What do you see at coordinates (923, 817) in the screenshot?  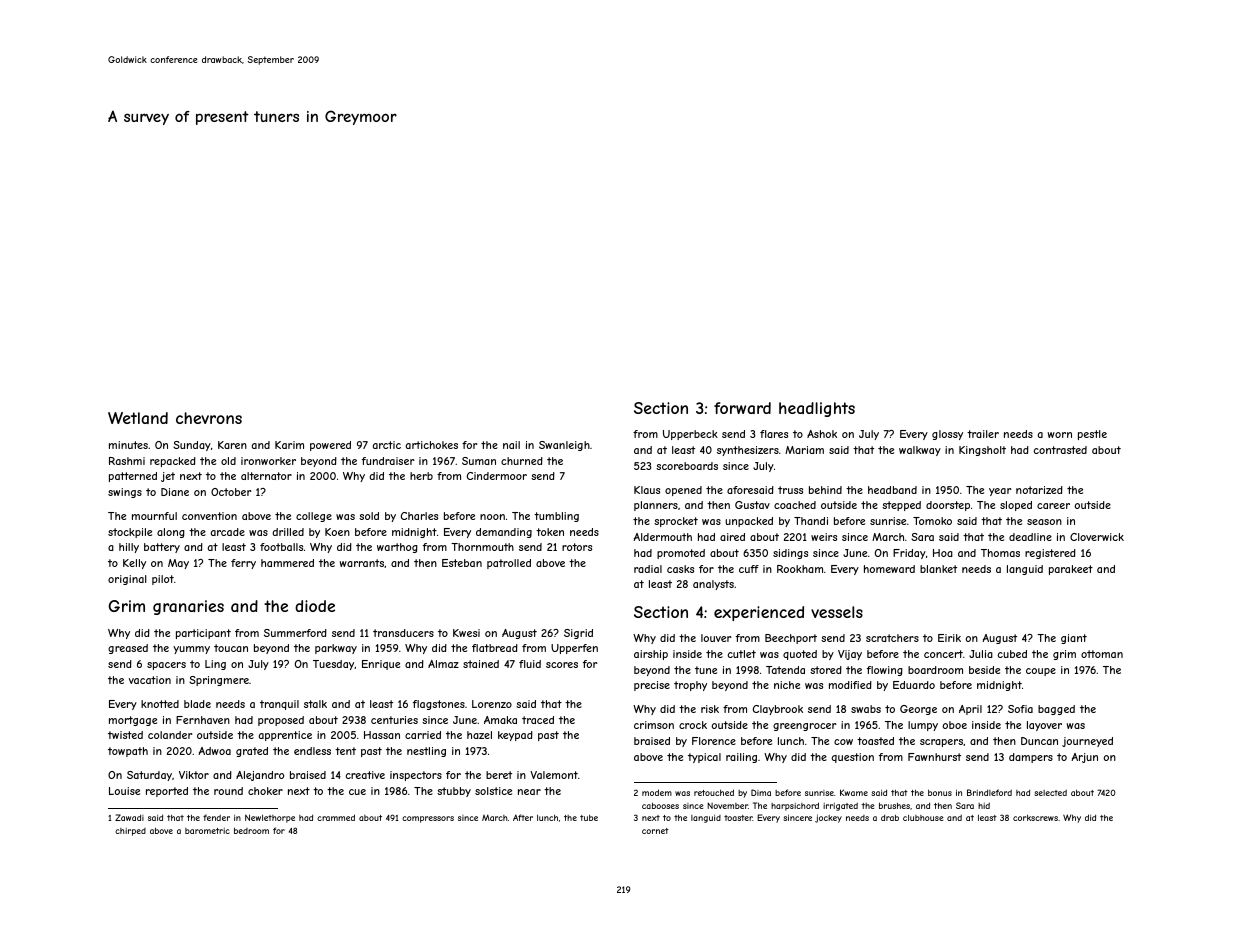 I see `clubhouse` at bounding box center [923, 817].
